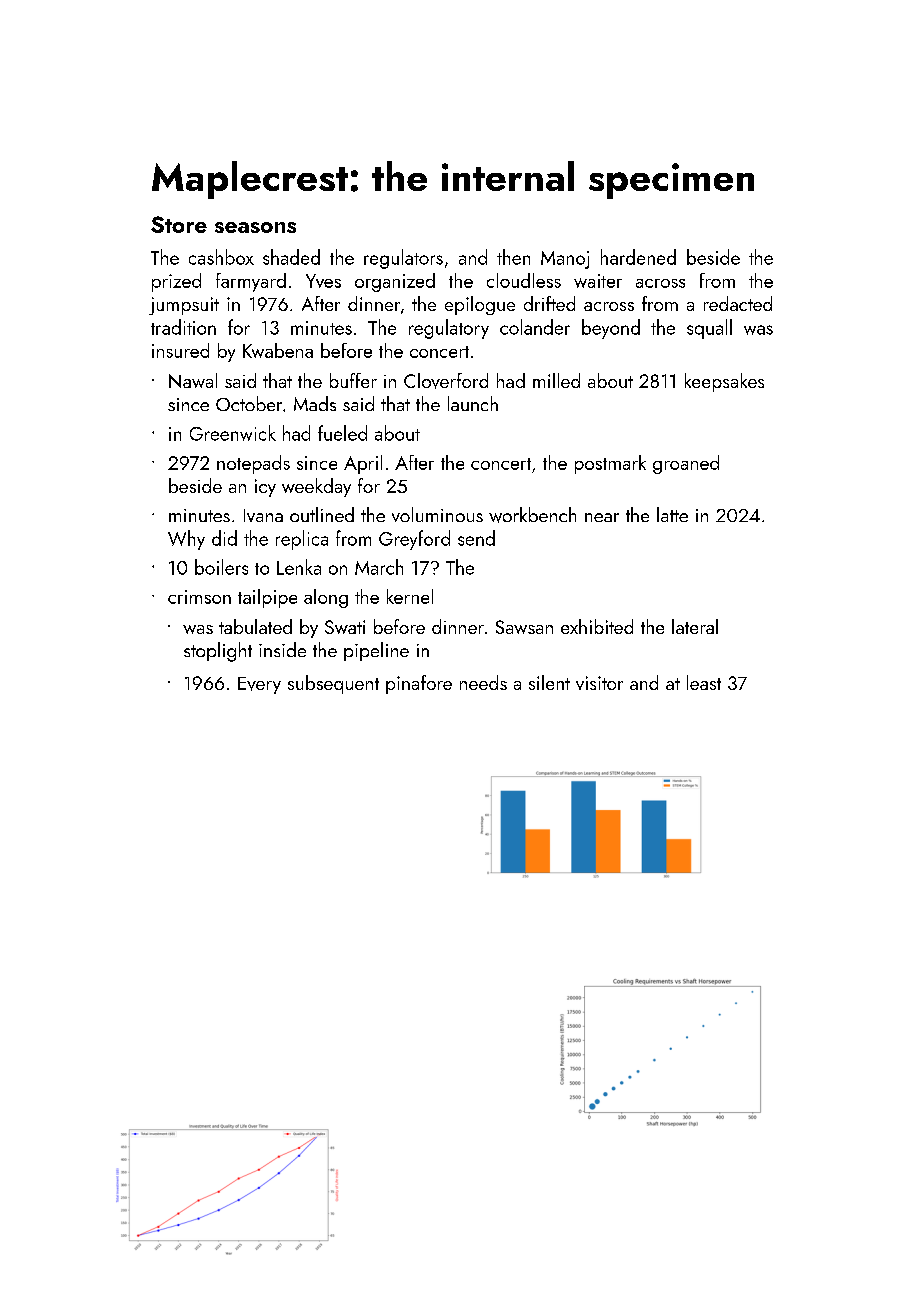 The height and width of the screenshot is (1311, 924). I want to click on hardened, so click(638, 257).
